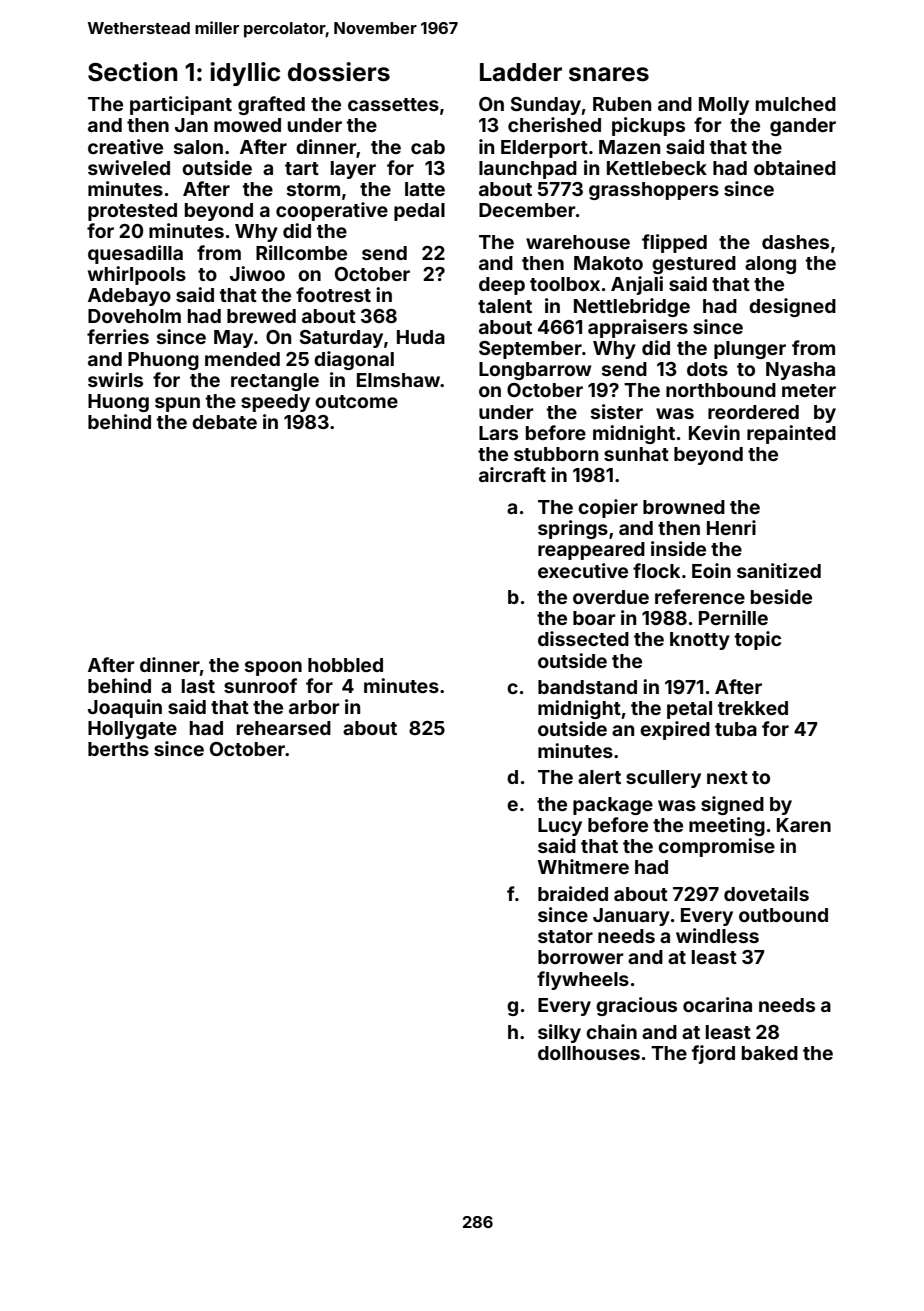 Image resolution: width=924 pixels, height=1311 pixels. Describe the element at coordinates (177, 404) in the image. I see `spun` at that location.
